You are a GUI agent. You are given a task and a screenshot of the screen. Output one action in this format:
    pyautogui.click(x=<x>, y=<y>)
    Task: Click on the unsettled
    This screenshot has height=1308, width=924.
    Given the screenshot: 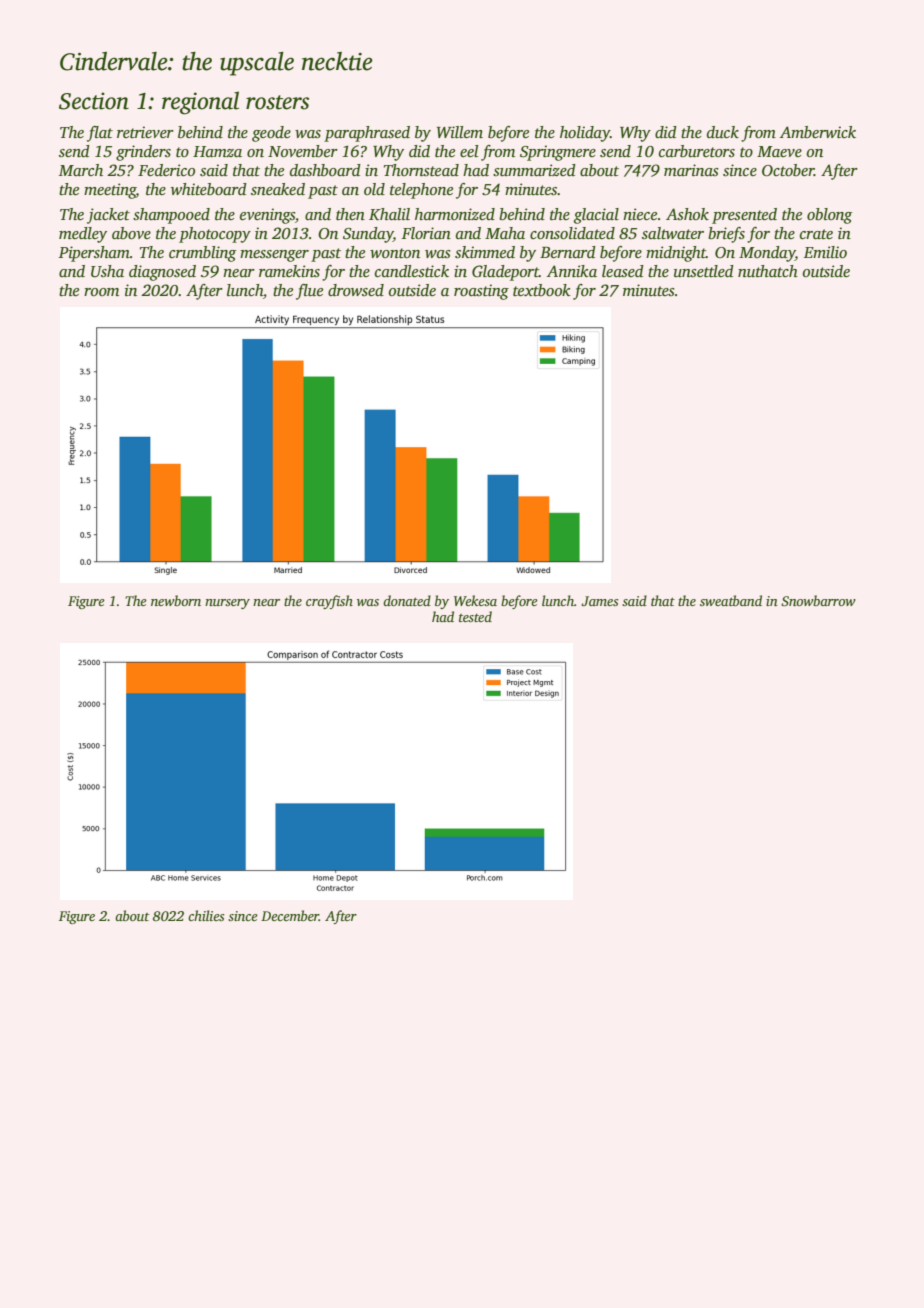 What is the action you would take?
    pyautogui.click(x=704, y=271)
